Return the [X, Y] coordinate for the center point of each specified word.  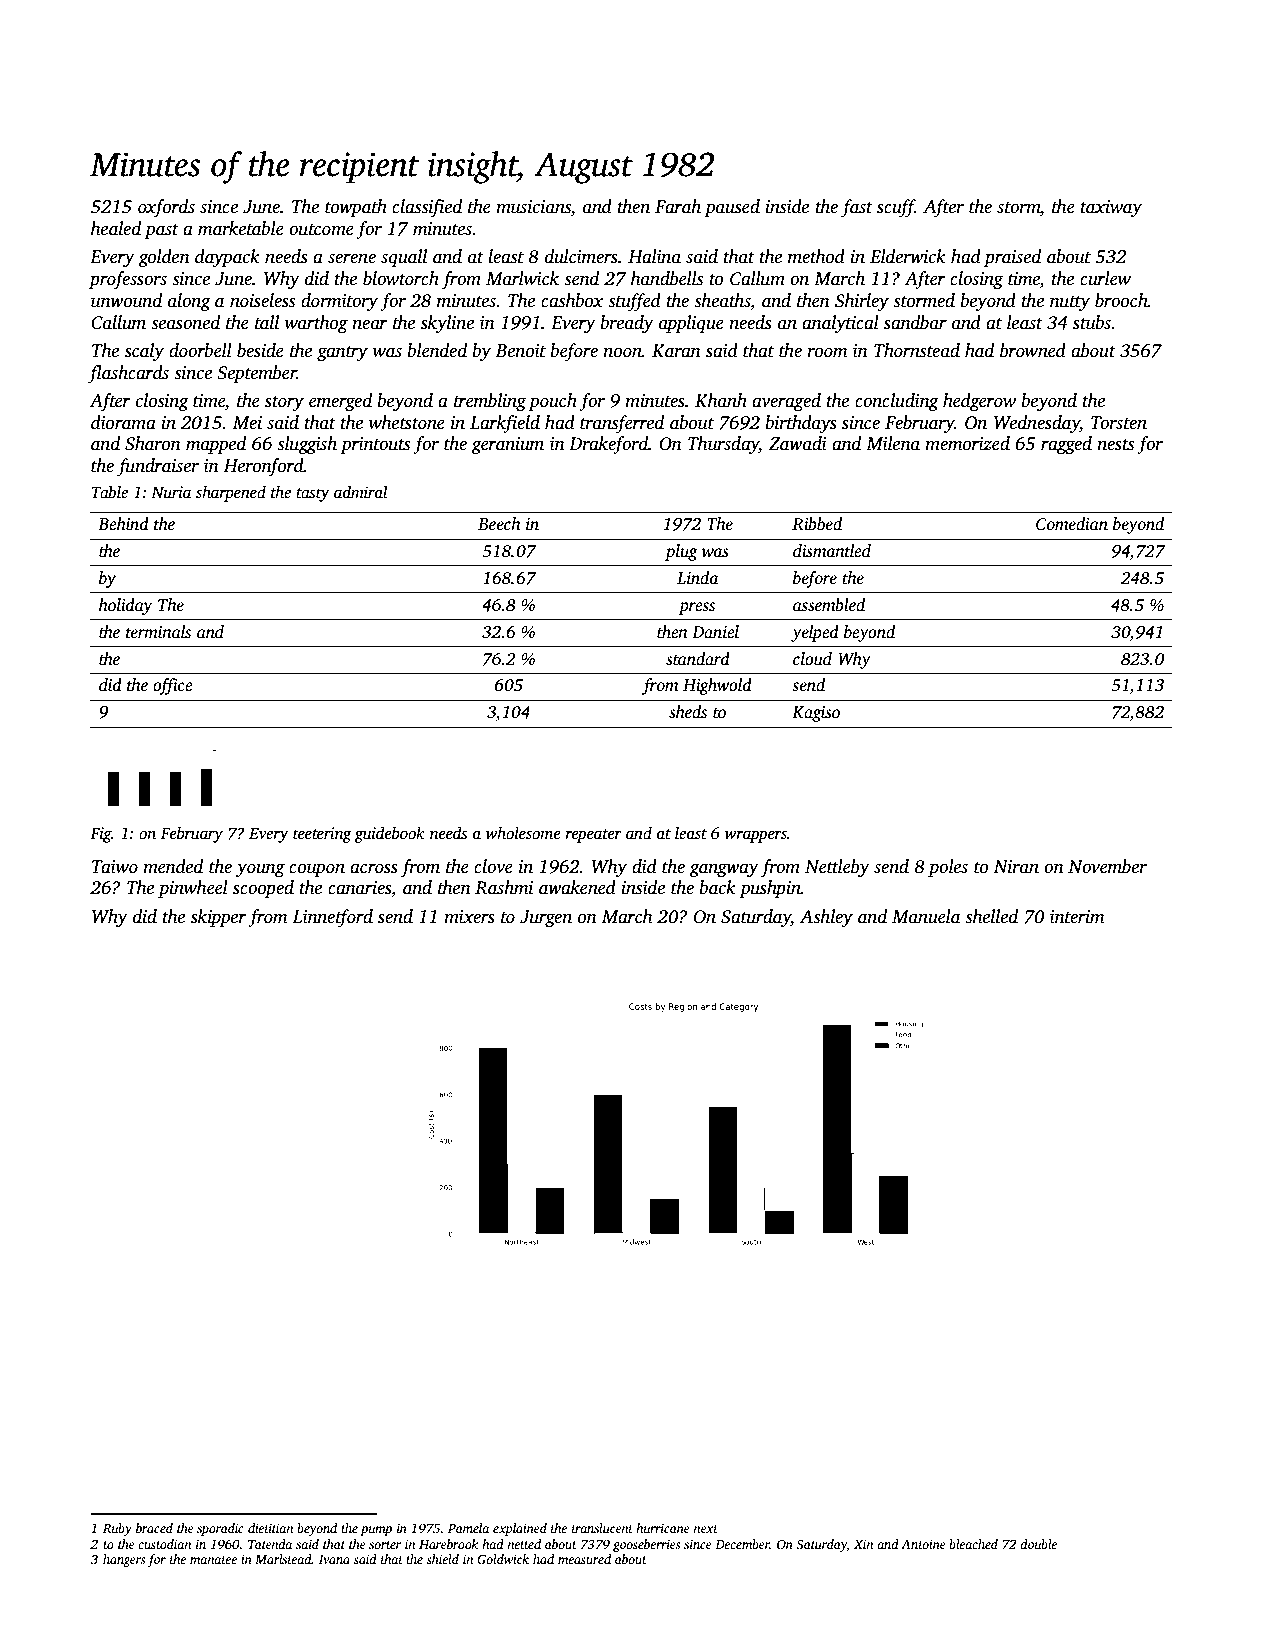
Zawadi [798, 443]
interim [1077, 917]
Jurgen [546, 918]
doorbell [200, 350]
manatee [213, 1560]
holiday [125, 606]
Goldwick [503, 1559]
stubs [1092, 322]
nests [1116, 445]
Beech [499, 524]
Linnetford [332, 918]
